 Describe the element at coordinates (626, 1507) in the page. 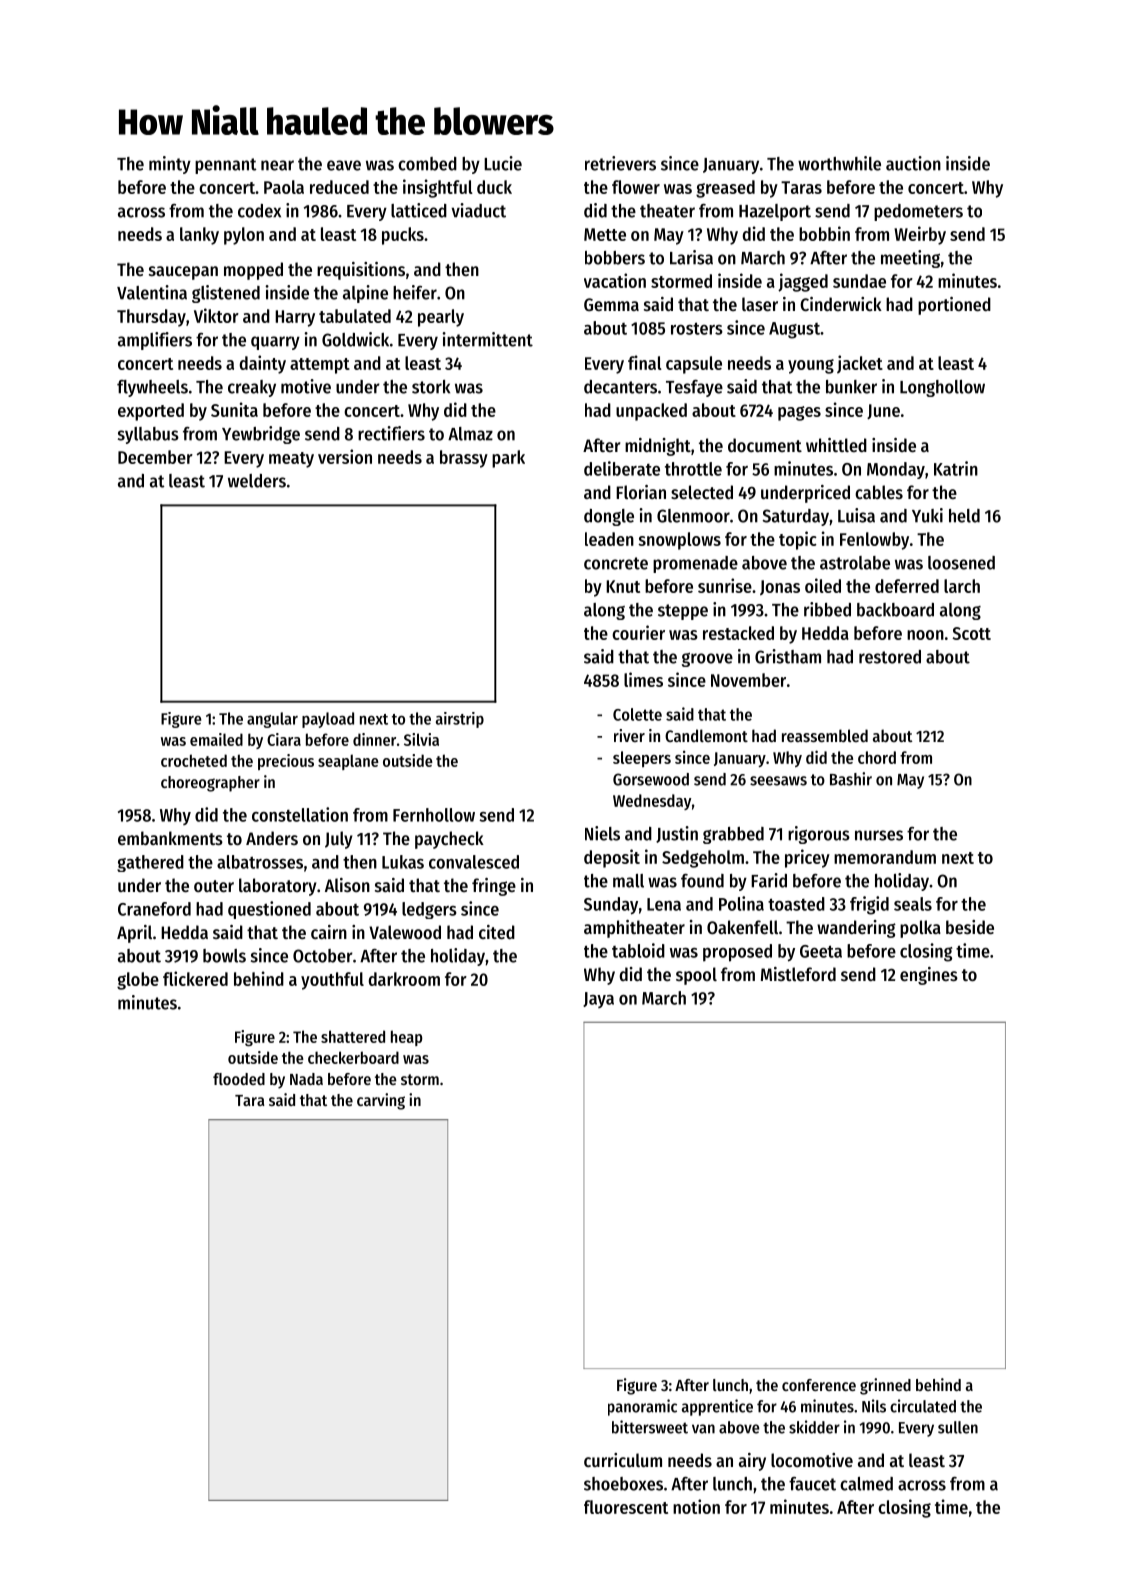

I see `fluorescent` at that location.
